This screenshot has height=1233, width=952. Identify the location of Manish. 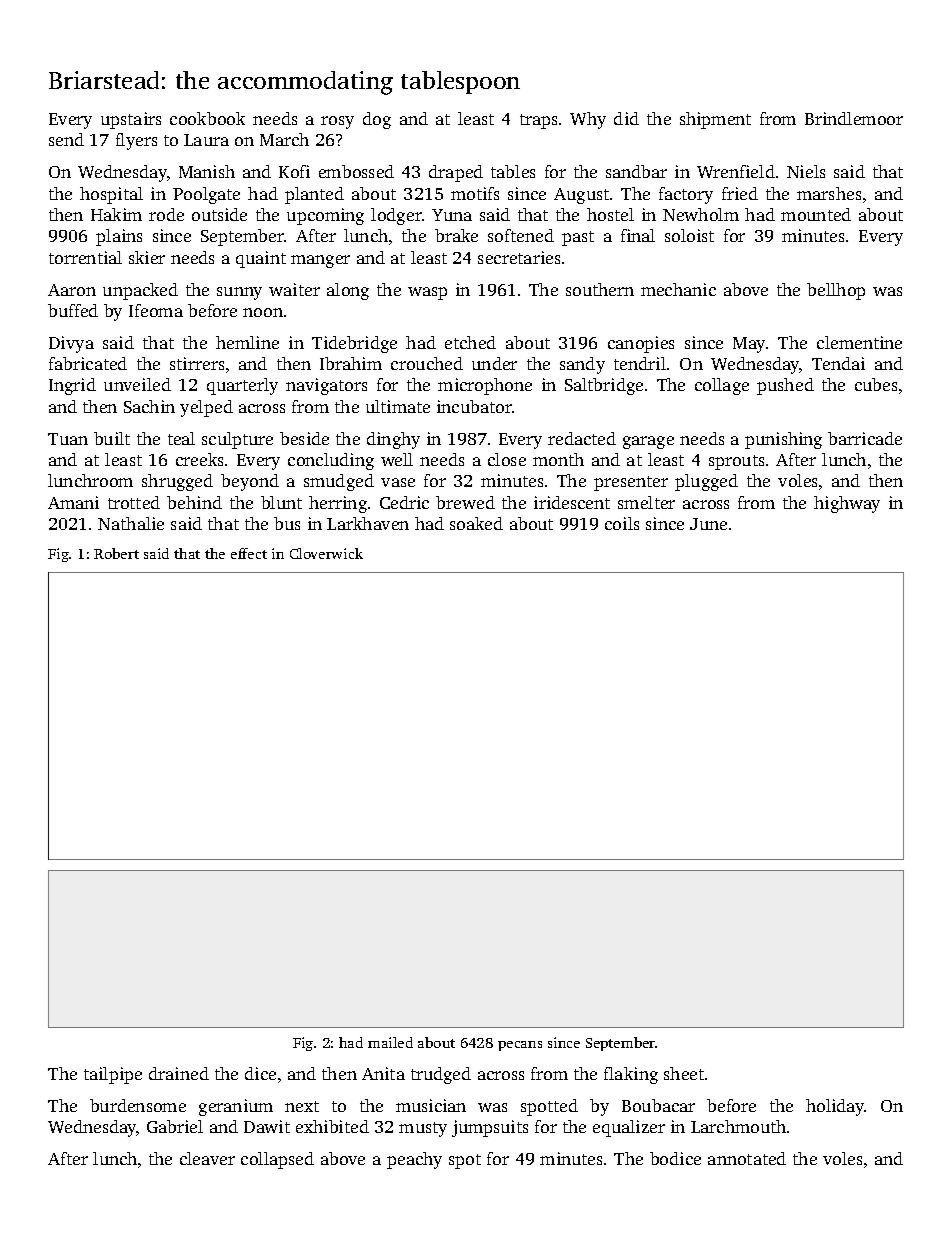
(207, 171).
